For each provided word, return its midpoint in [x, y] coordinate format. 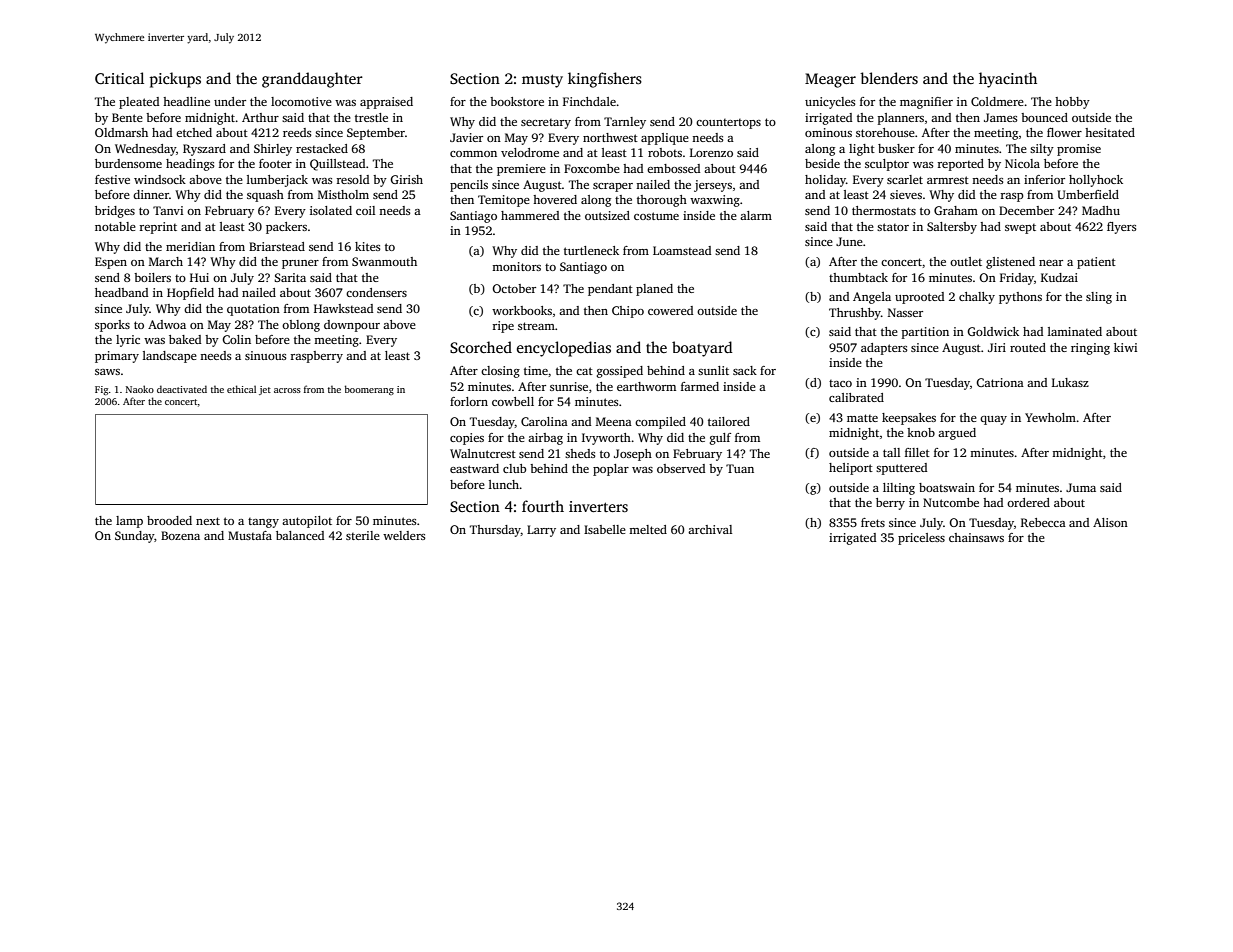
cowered [670, 310]
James [1001, 117]
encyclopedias [564, 349]
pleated [139, 103]
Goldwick [993, 331]
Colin [236, 339]
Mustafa [250, 535]
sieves [906, 194]
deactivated [182, 389]
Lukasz [1070, 382]
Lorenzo [711, 152]
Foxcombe [592, 168]
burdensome [128, 163]
